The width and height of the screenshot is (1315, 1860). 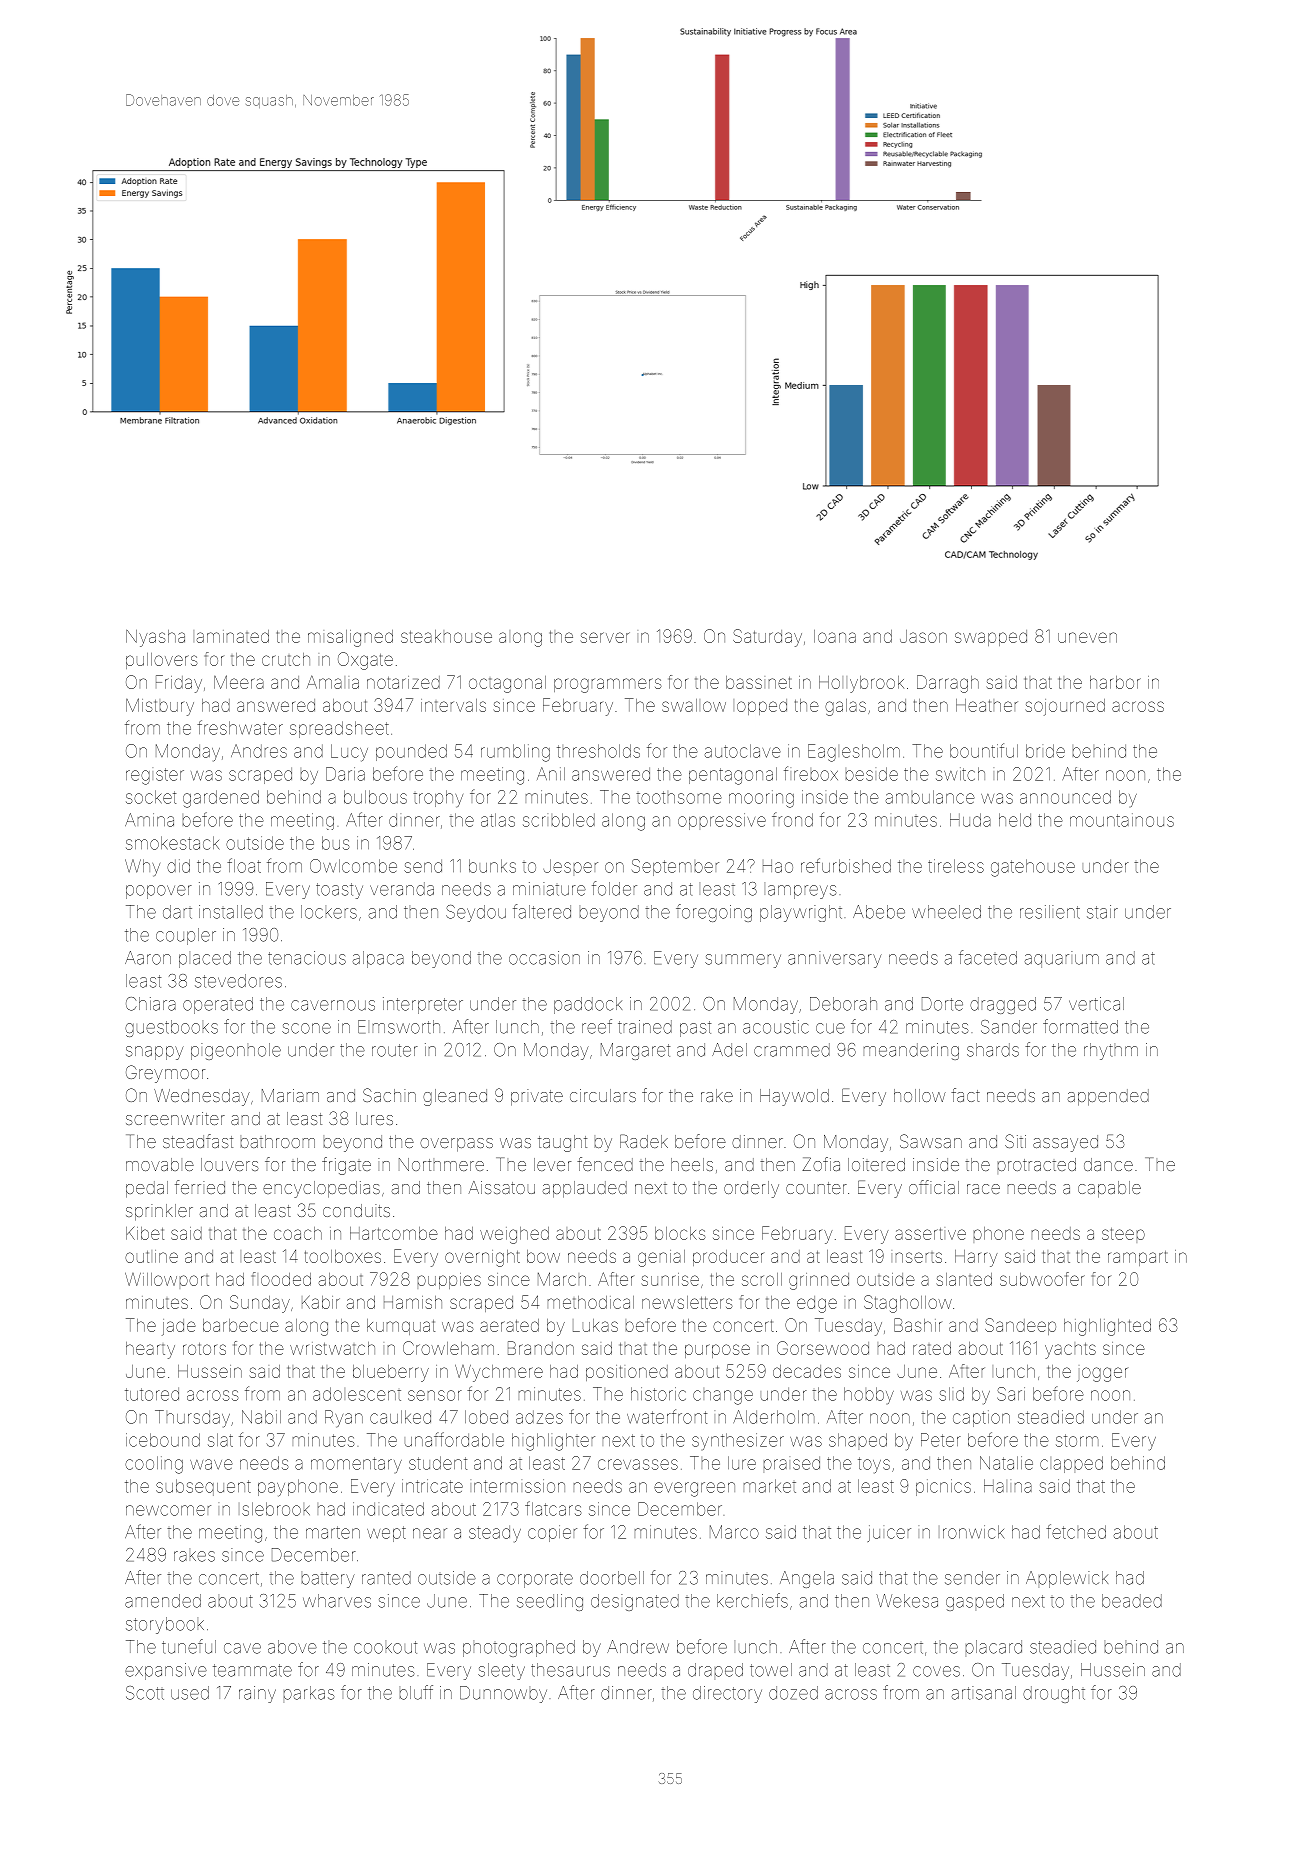 What do you see at coordinates (503, 1694) in the screenshot?
I see `Dunnowby` at bounding box center [503, 1694].
